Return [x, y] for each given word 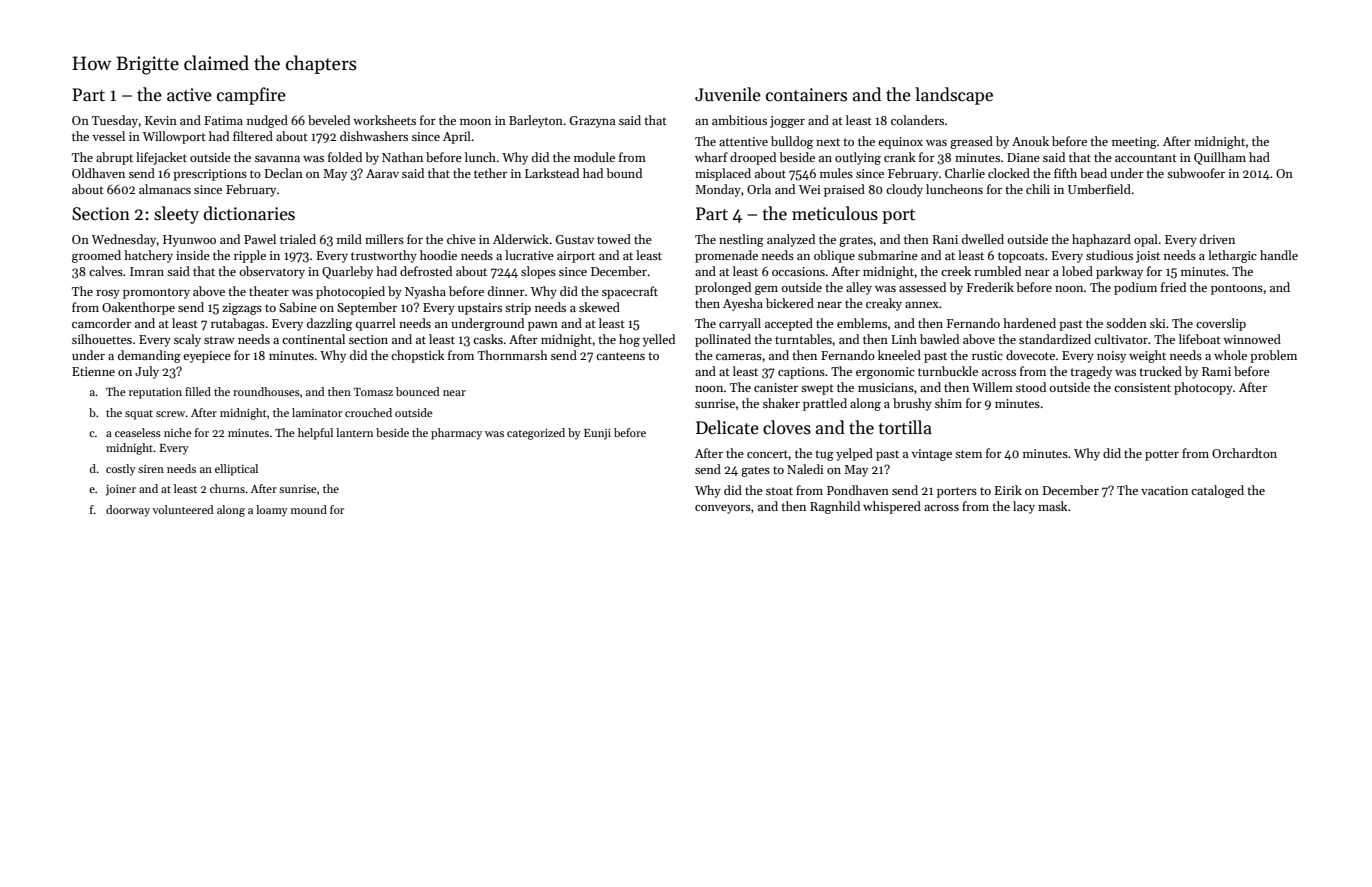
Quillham [1220, 158]
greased [971, 142]
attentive [743, 141]
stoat [779, 491]
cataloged [1217, 491]
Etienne [93, 371]
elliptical [236, 470]
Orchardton [1244, 453]
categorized [536, 434]
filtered [253, 136]
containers [806, 95]
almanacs [165, 189]
